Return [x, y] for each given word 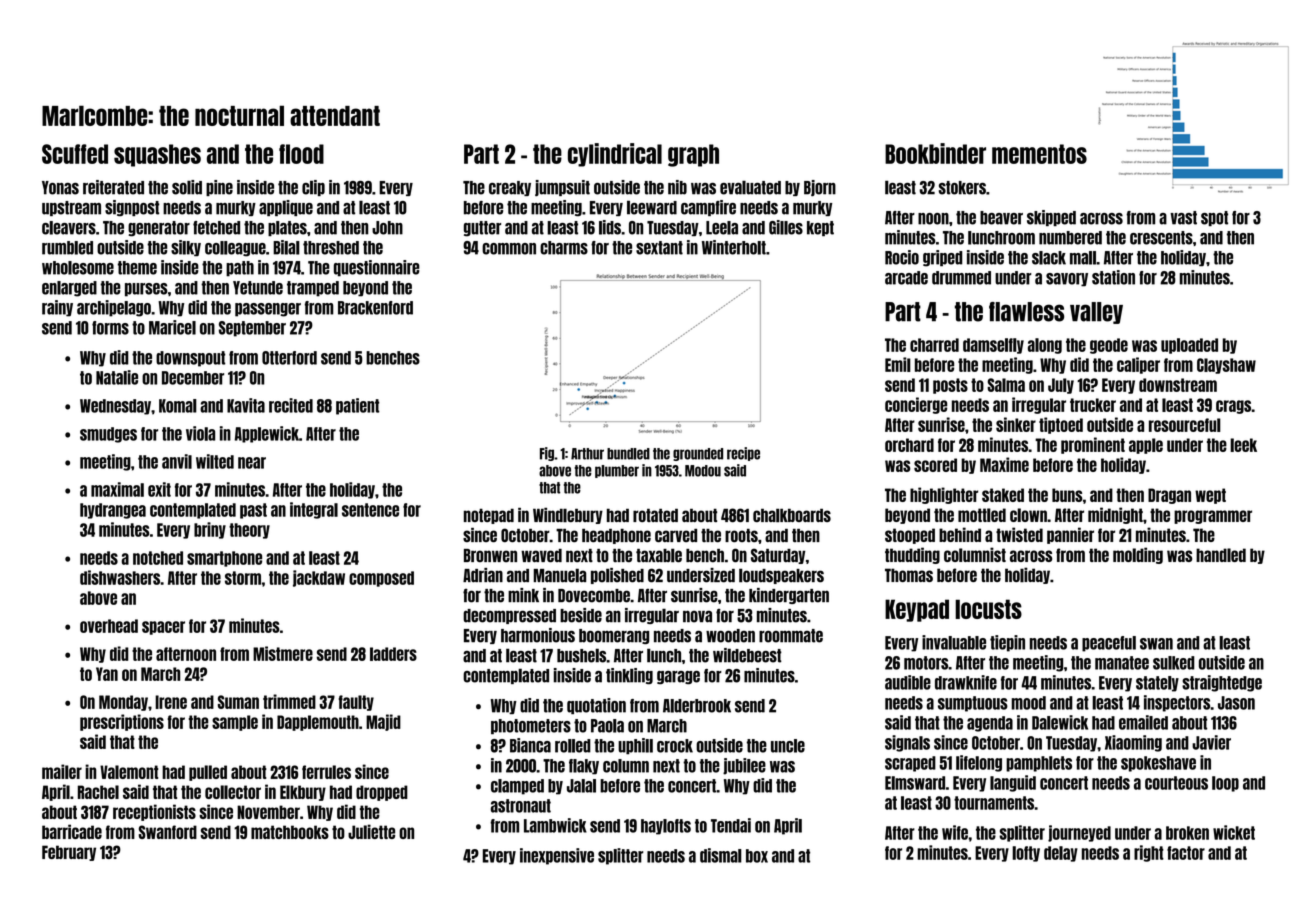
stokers [962, 188]
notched [158, 558]
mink [523, 595]
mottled [982, 515]
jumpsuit [562, 188]
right [1149, 853]
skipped [1051, 218]
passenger [268, 310]
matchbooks [290, 832]
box [757, 856]
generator [159, 229]
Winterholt [734, 247]
